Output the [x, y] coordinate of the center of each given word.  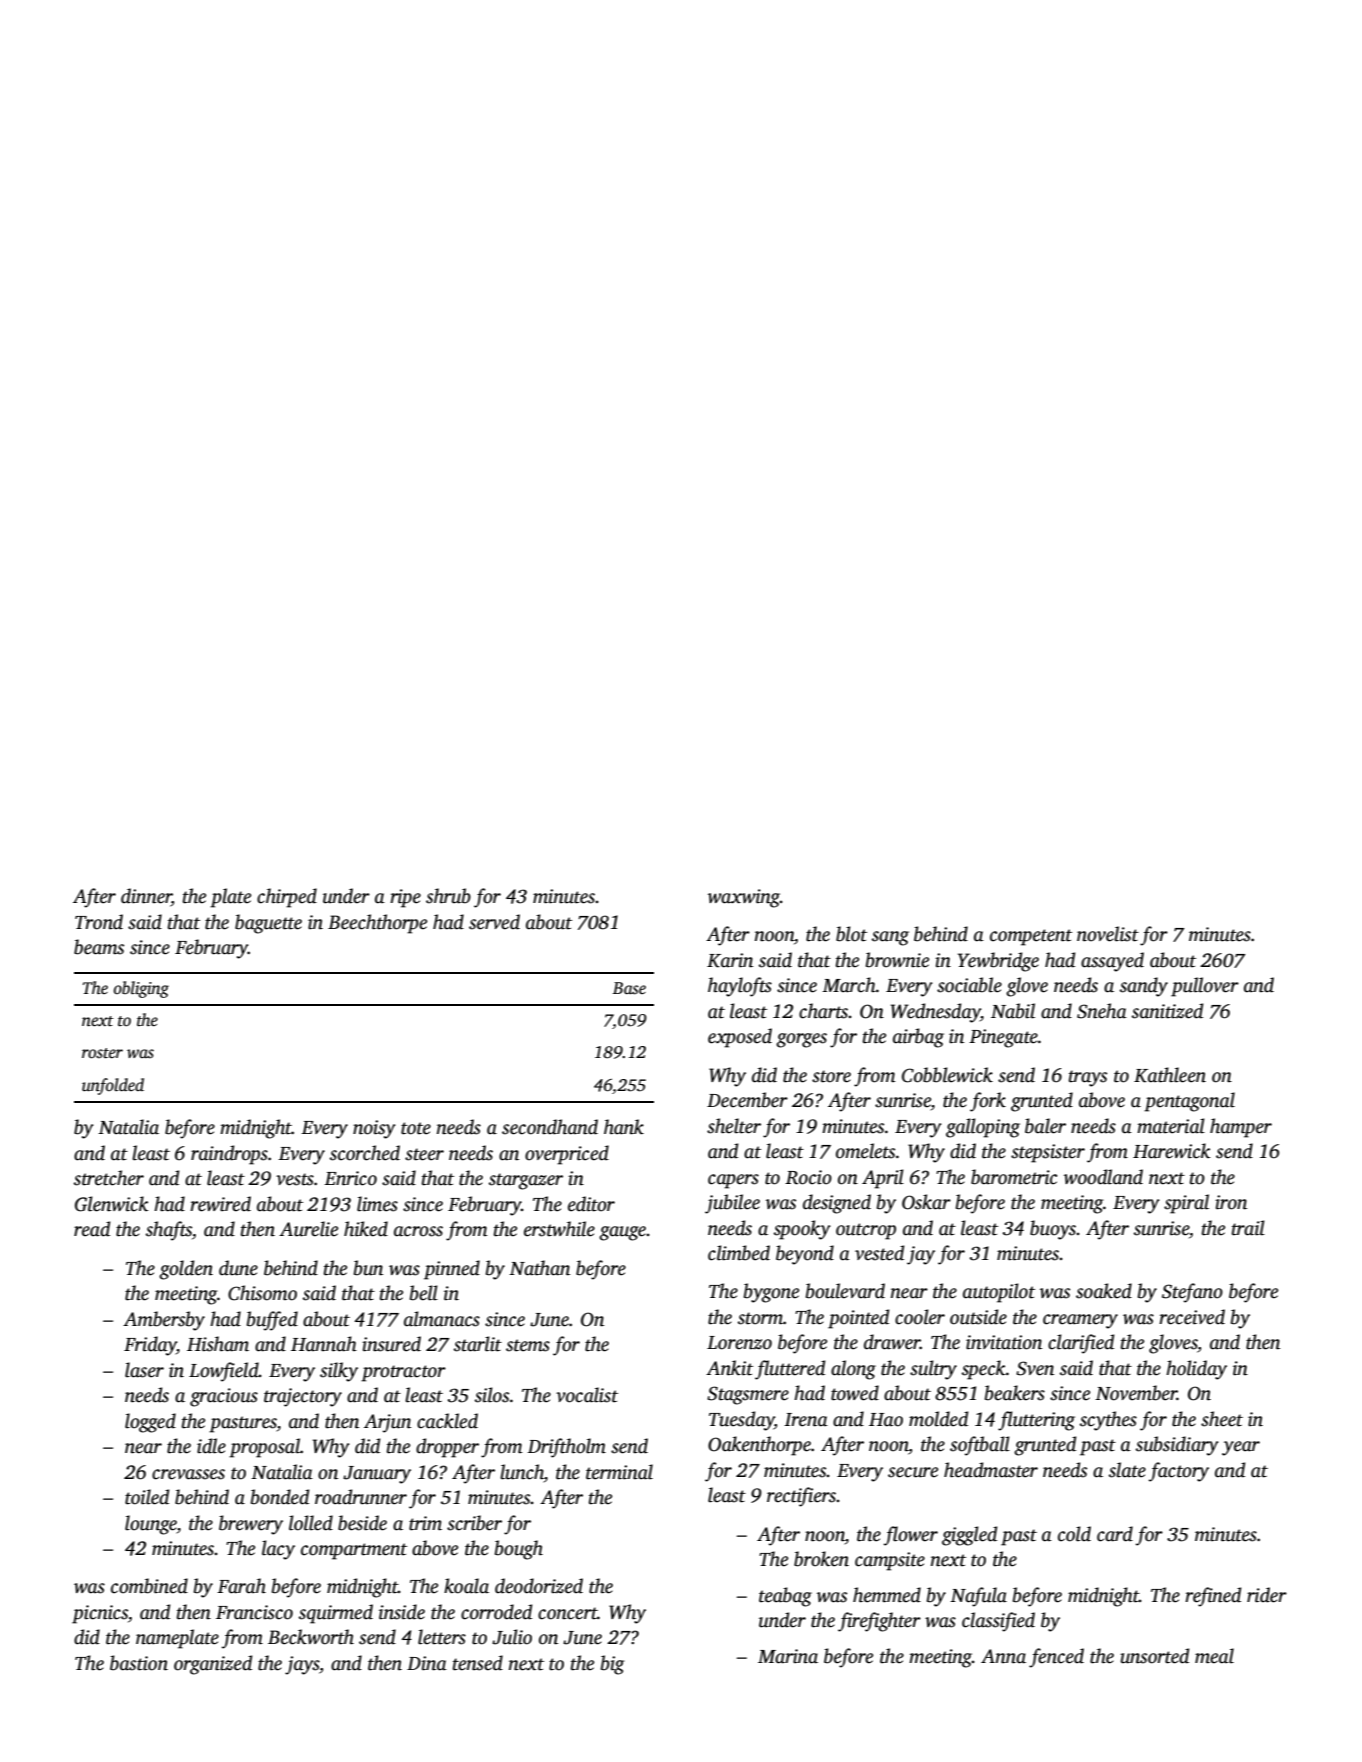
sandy [1144, 987]
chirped [287, 898]
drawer [892, 1342]
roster [102, 1053]
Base [629, 988]
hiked [366, 1229]
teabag [785, 1597]
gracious [224, 1397]
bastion [139, 1663]
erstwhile [559, 1229]
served [494, 922]
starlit [478, 1344]
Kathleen [1170, 1075]
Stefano [1192, 1293]
